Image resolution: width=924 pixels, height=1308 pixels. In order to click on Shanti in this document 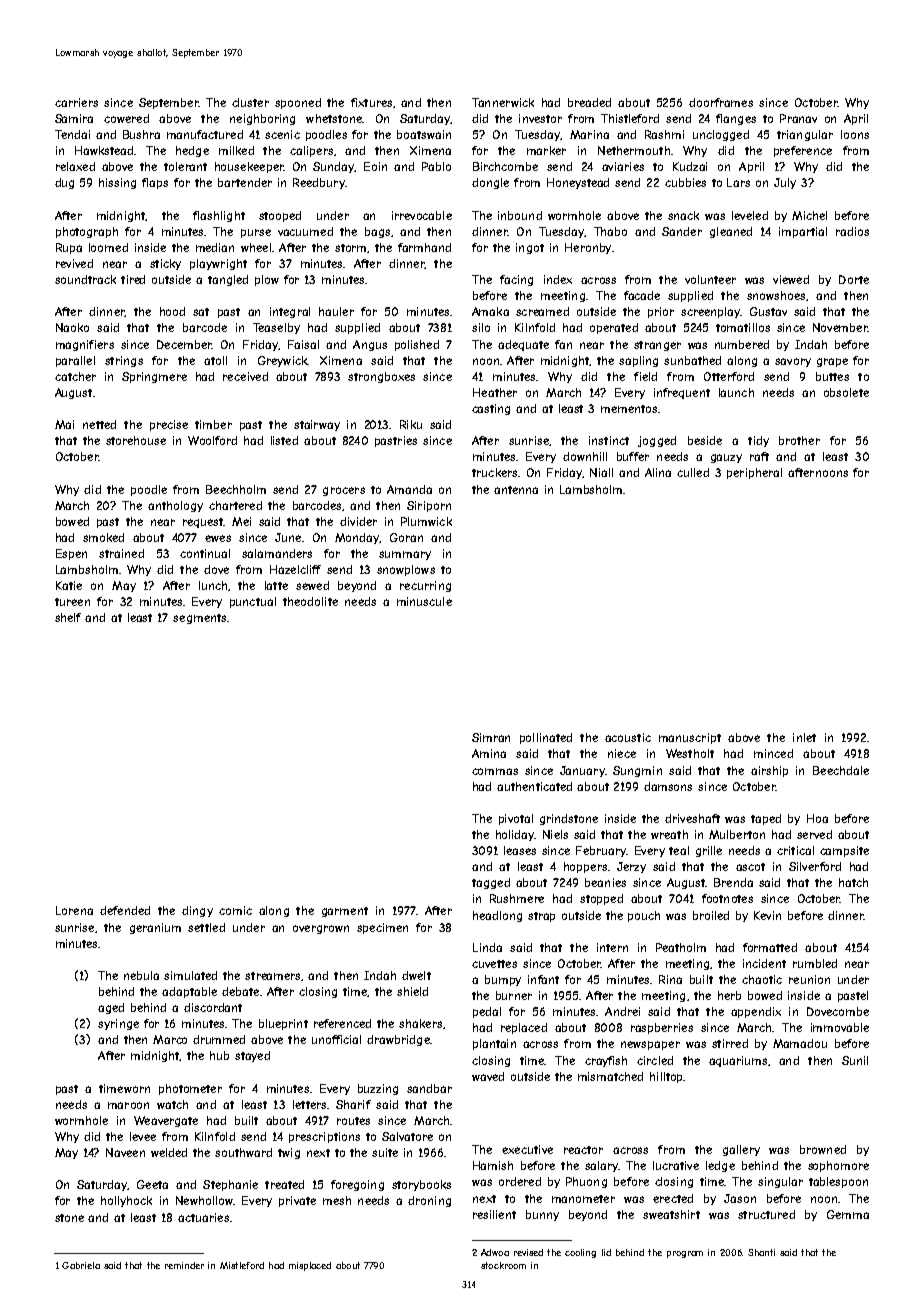, I will do `click(761, 1252)`.
